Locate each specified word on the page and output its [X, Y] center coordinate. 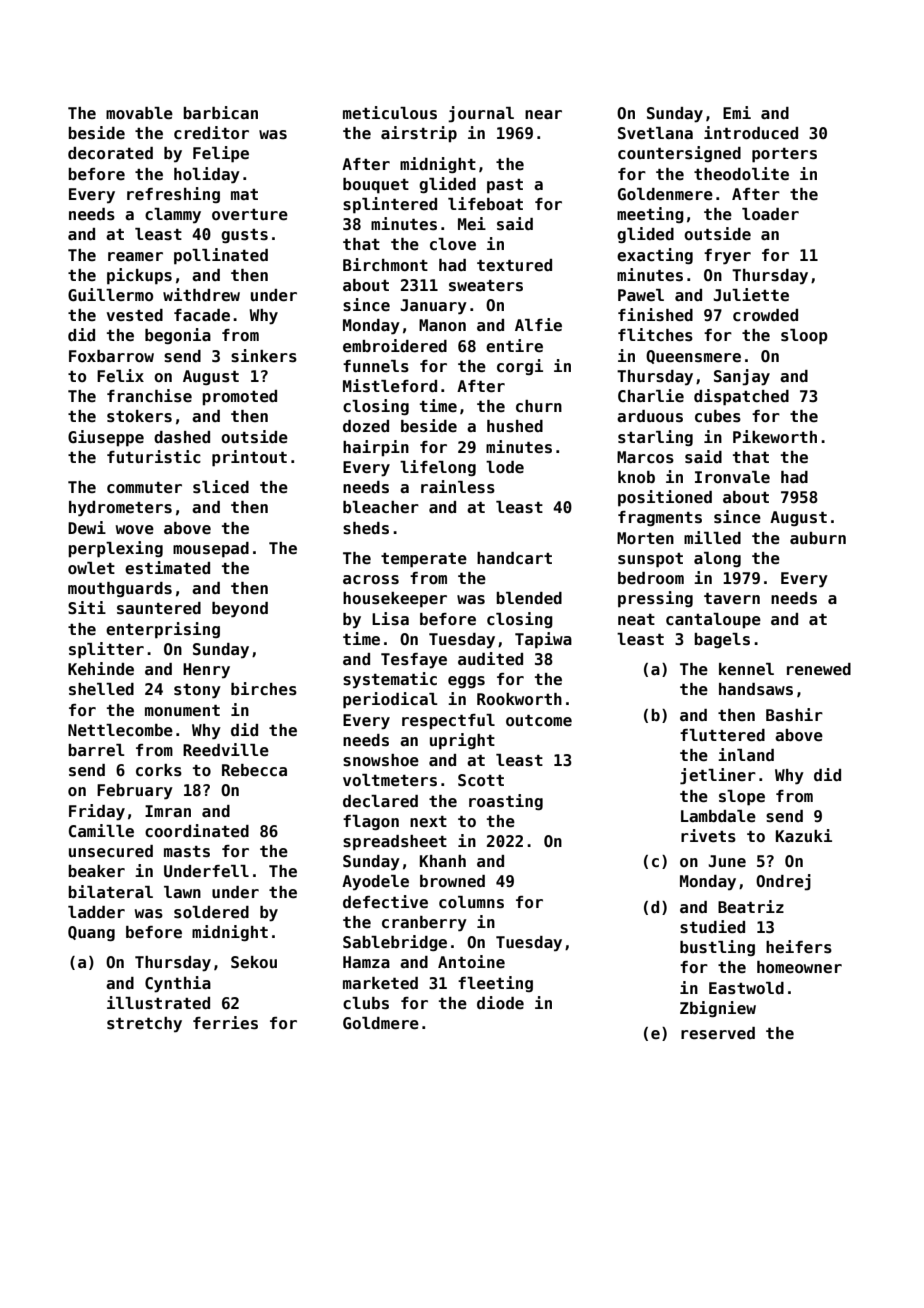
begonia [178, 336]
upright [462, 741]
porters [784, 155]
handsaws [756, 689]
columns [471, 902]
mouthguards [120, 589]
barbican [220, 112]
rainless [458, 487]
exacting [655, 256]
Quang [91, 933]
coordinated [197, 831]
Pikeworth [775, 436]
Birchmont [385, 265]
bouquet [376, 186]
